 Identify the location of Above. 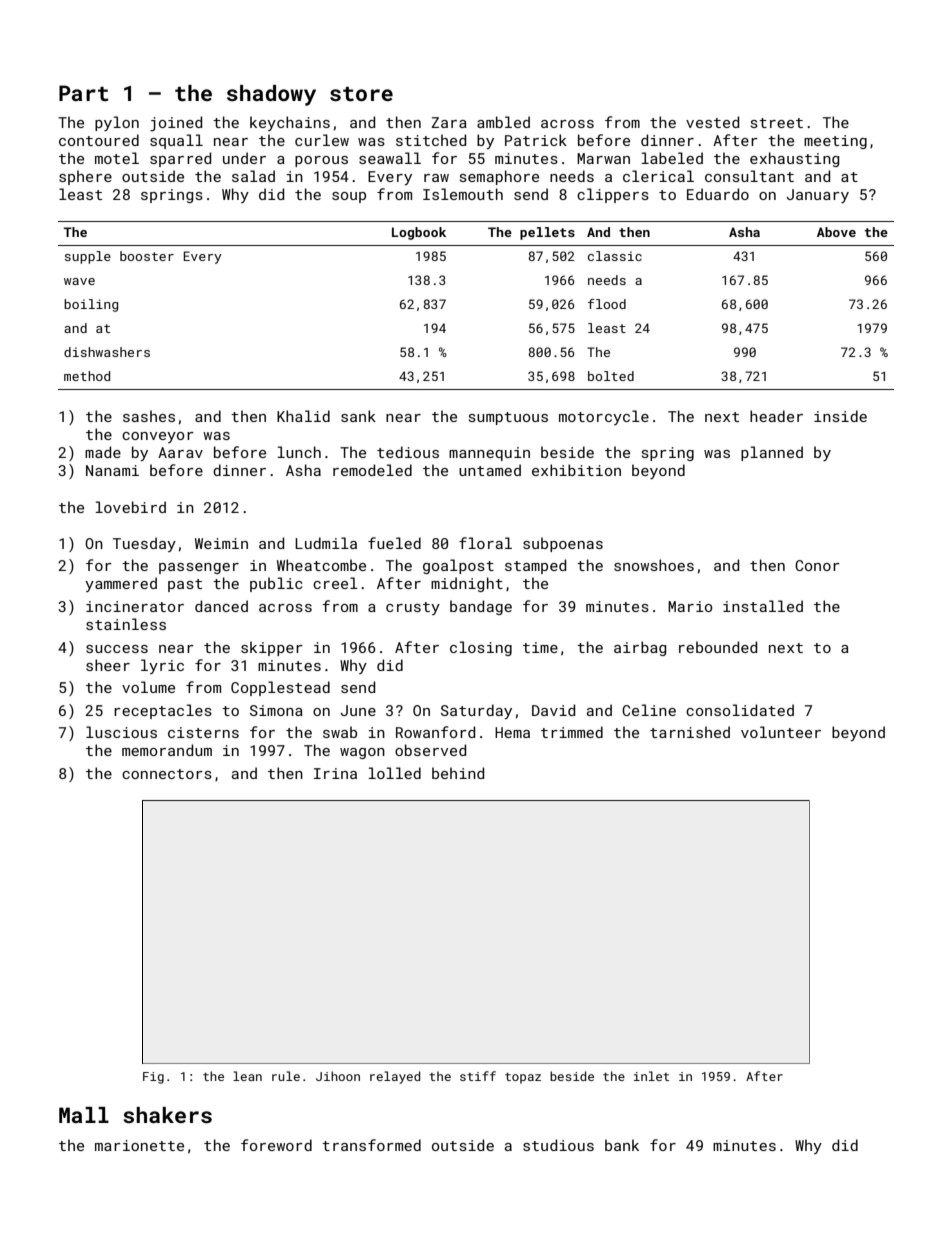
(836, 232).
